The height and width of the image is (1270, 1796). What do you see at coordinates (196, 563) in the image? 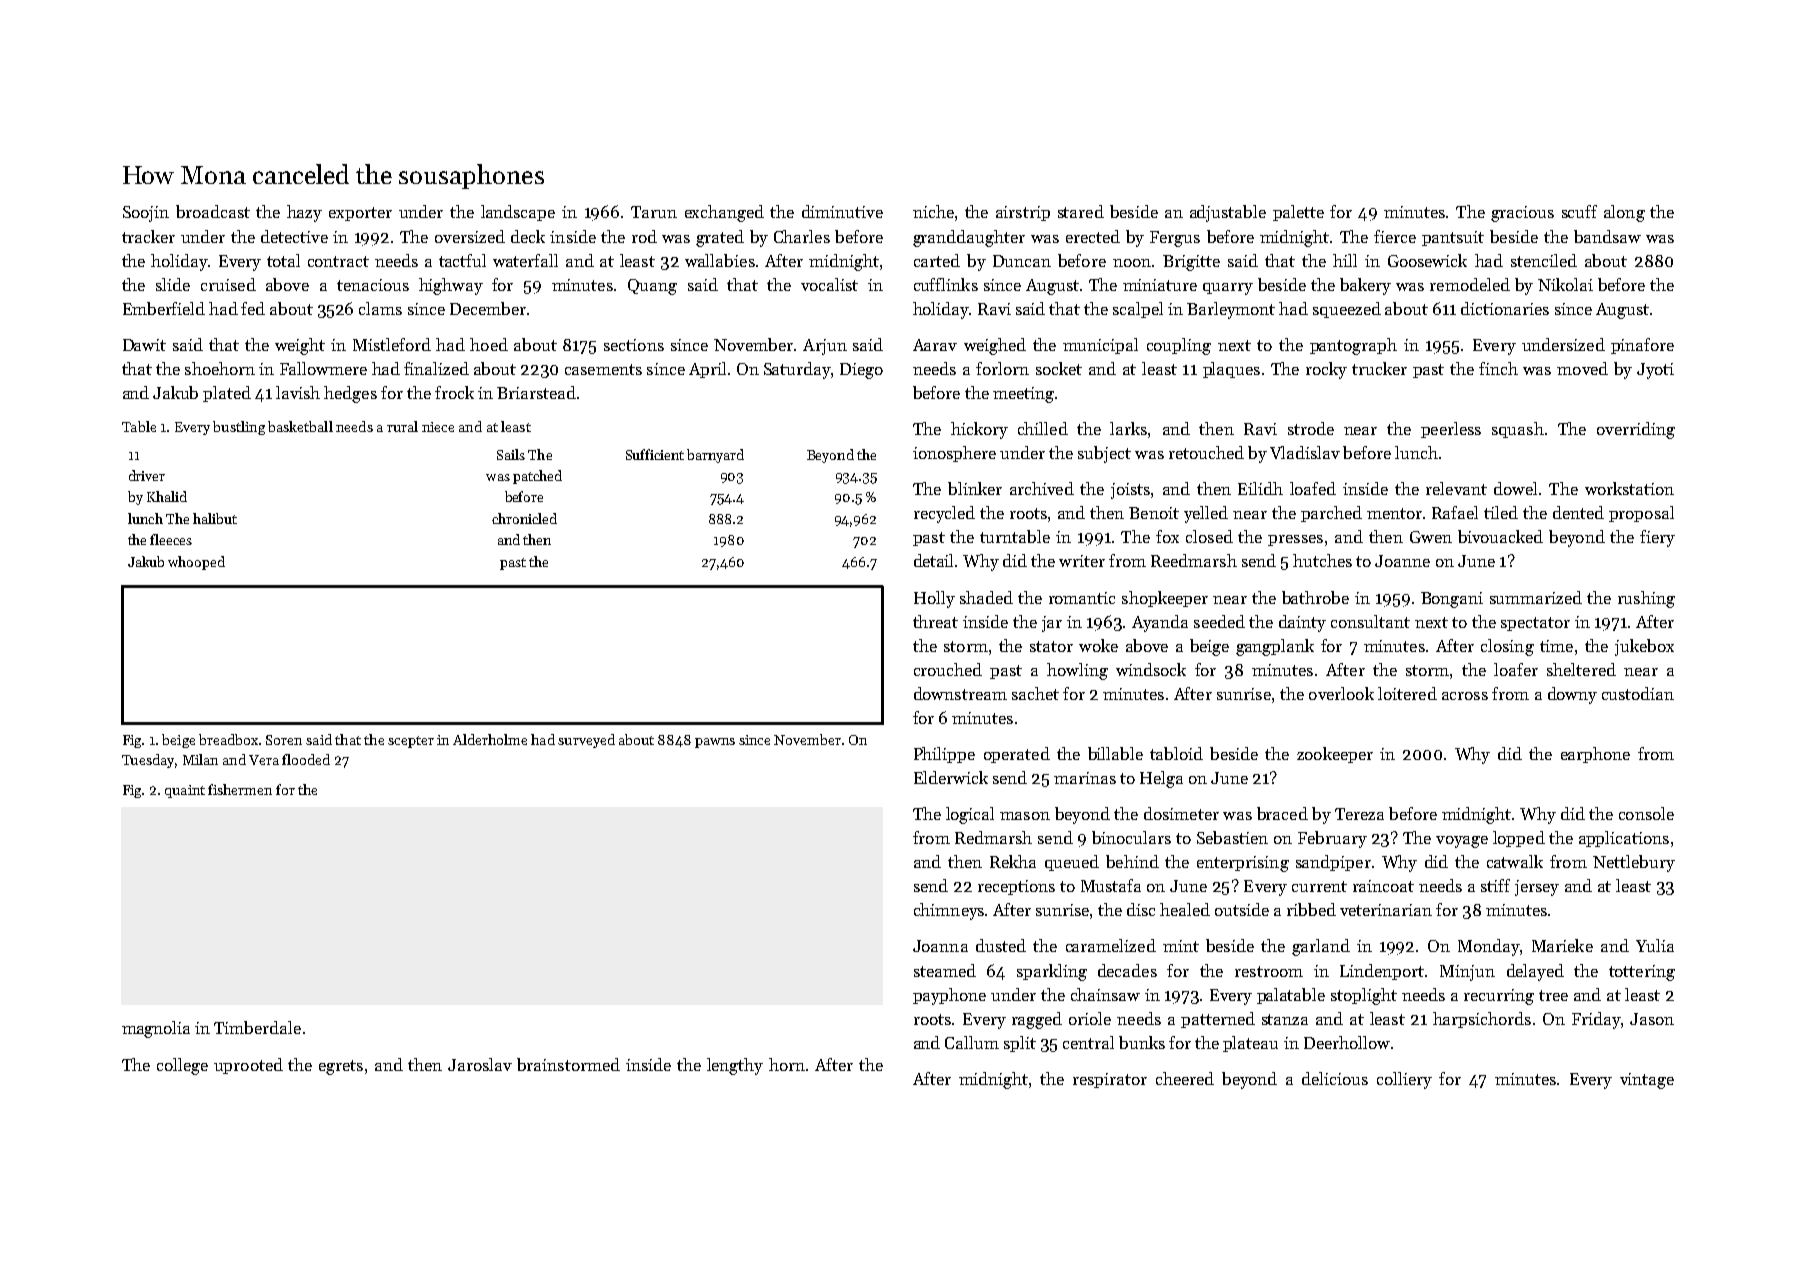
I see `whooped` at bounding box center [196, 563].
